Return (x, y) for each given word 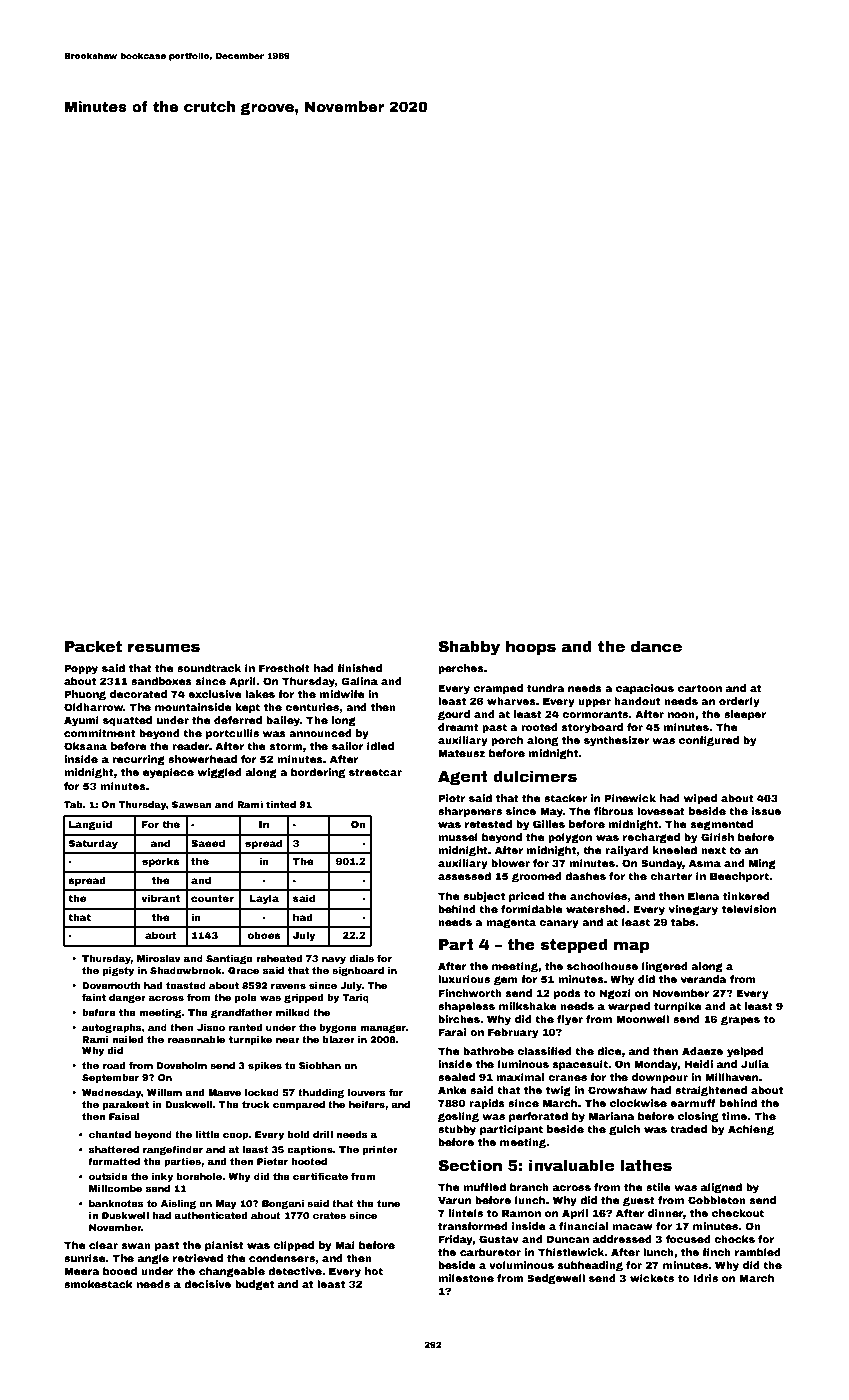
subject (484, 897)
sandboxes (161, 681)
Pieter (272, 1161)
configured (709, 741)
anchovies (599, 896)
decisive (207, 1284)
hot (374, 1271)
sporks (160, 862)
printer (380, 1150)
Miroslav (159, 958)
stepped (574, 945)
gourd (454, 715)
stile (658, 1187)
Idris (706, 1278)
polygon (570, 838)
